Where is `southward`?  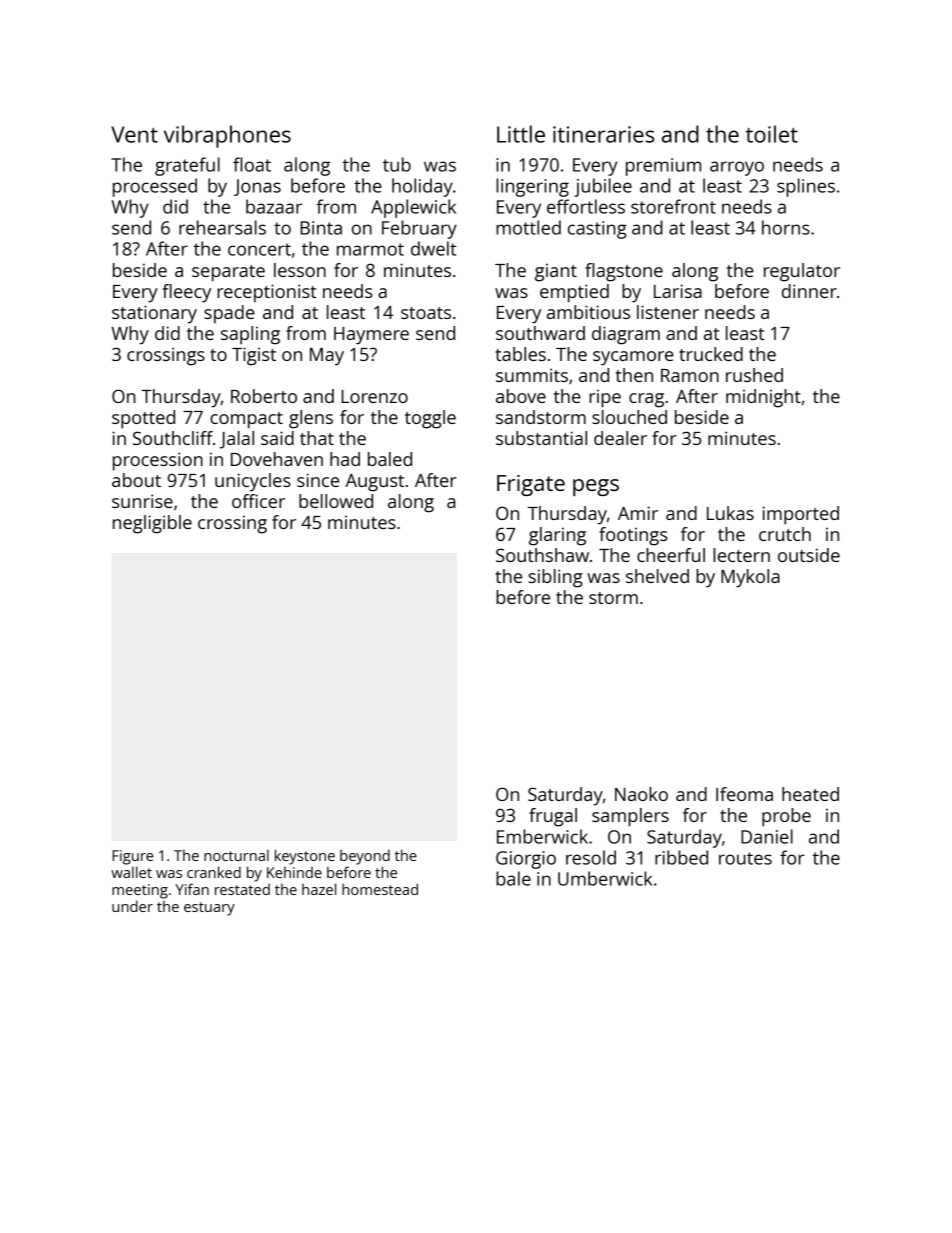 southward is located at coordinates (540, 333).
